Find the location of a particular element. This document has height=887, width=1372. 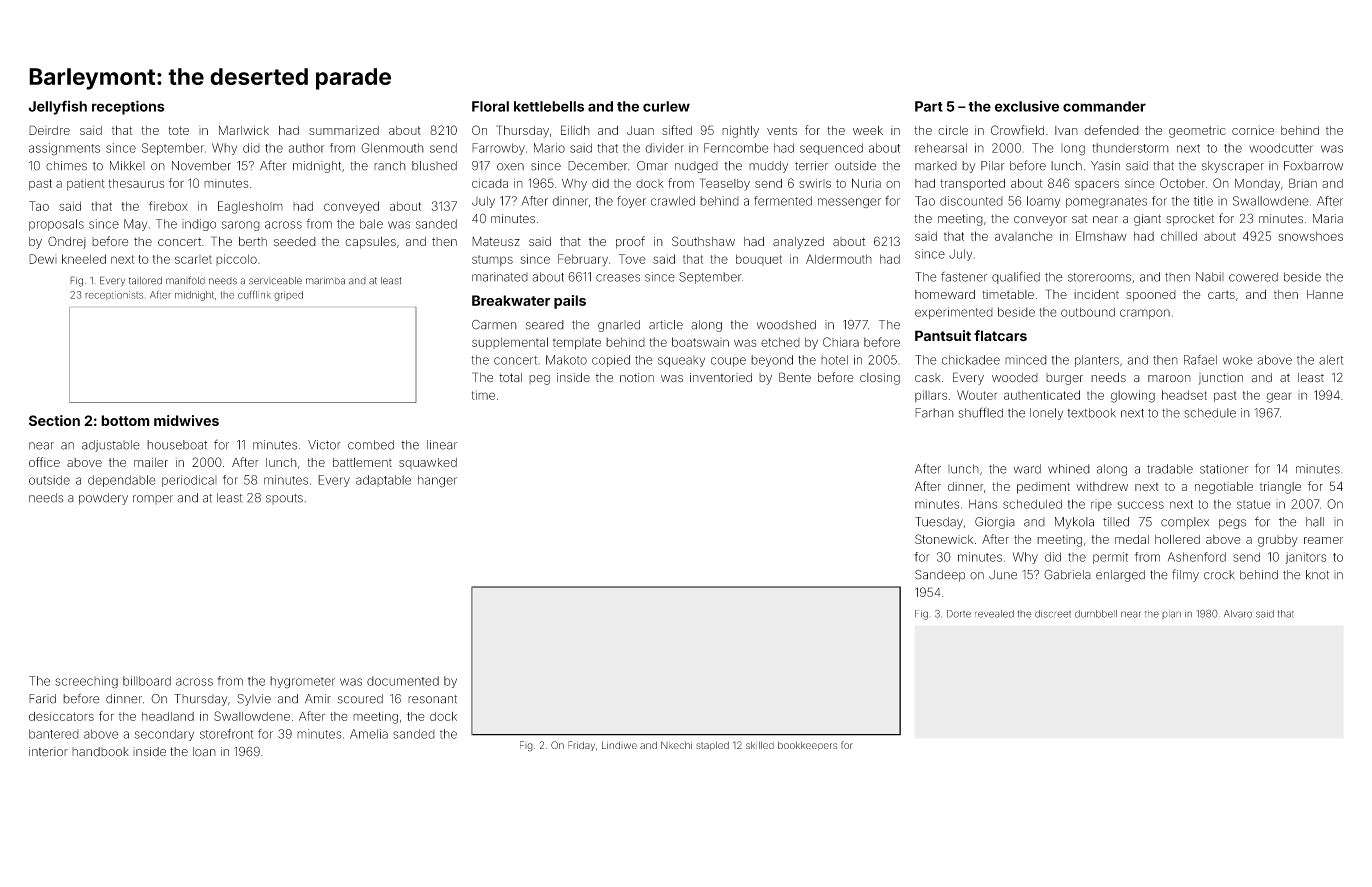

Southshaw is located at coordinates (703, 241).
